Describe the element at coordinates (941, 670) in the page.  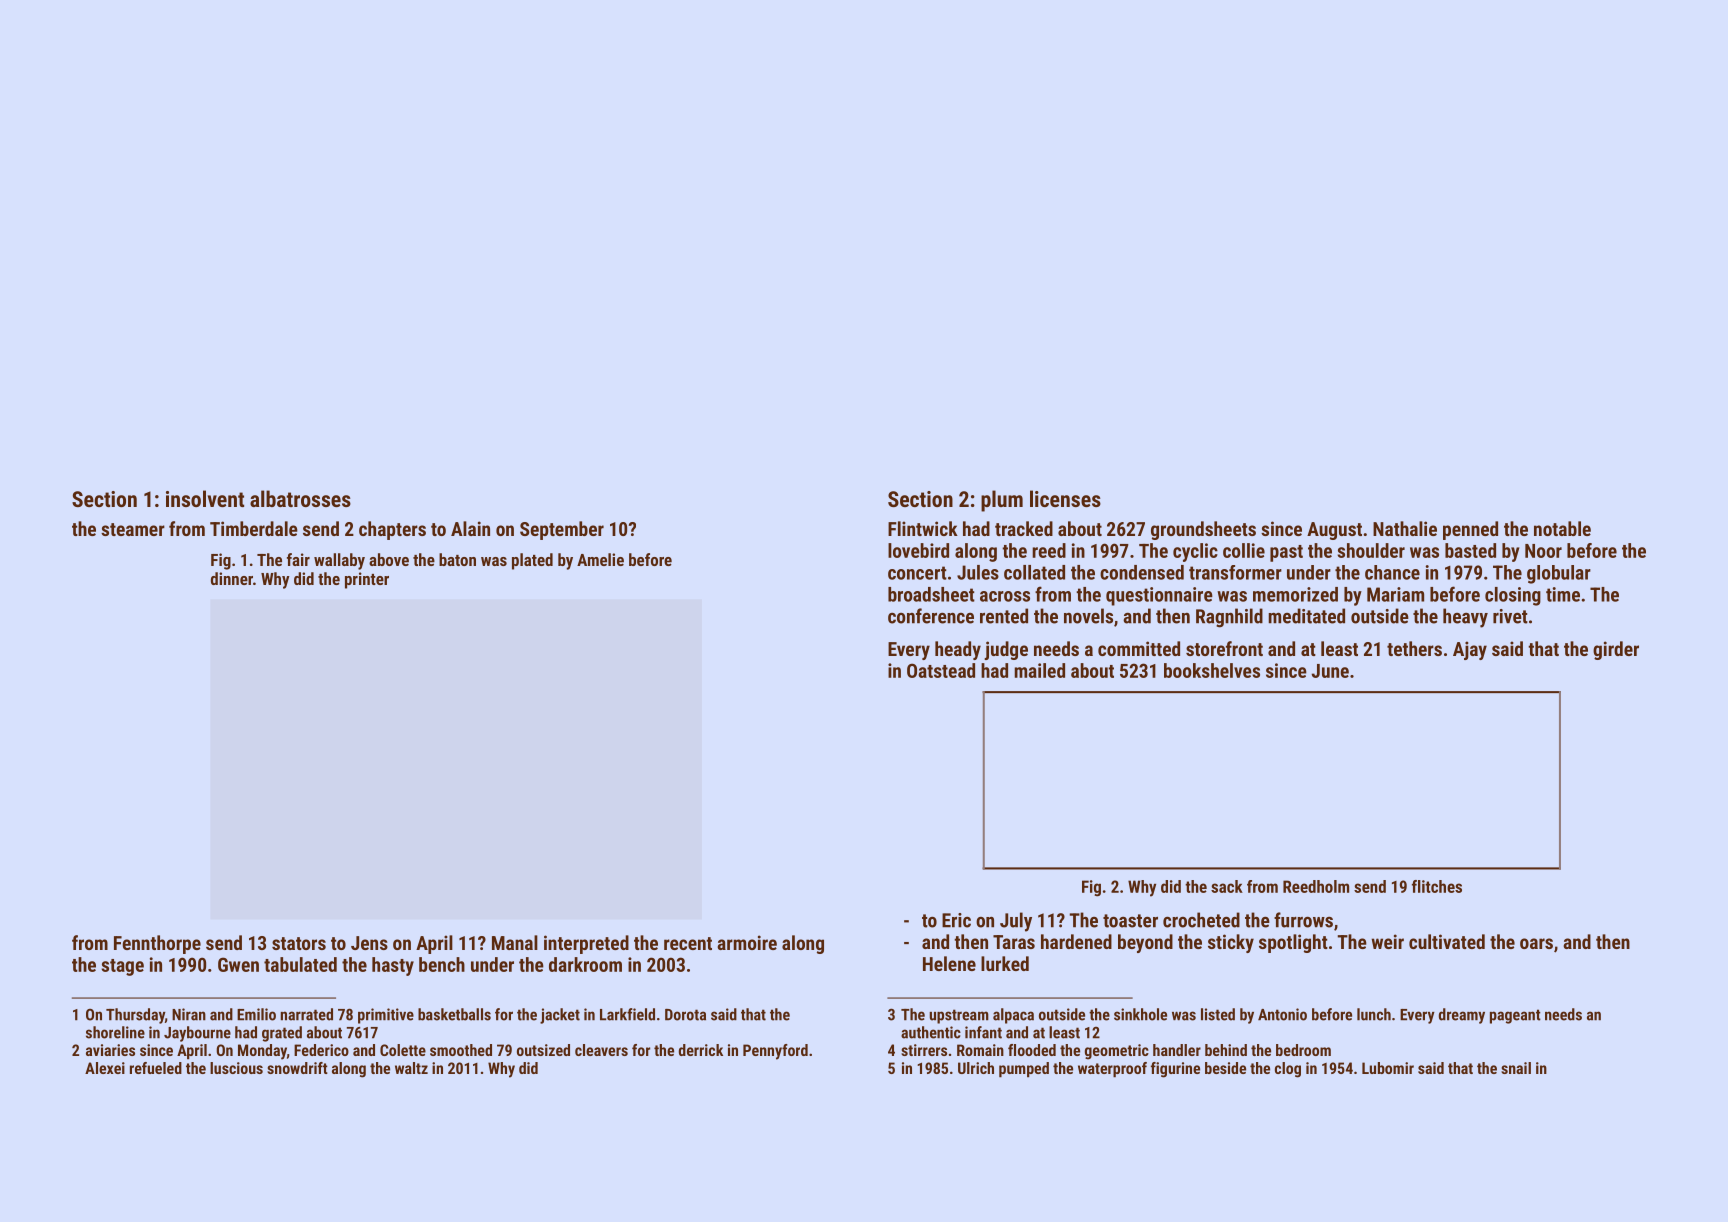
I see `Oatstead` at that location.
